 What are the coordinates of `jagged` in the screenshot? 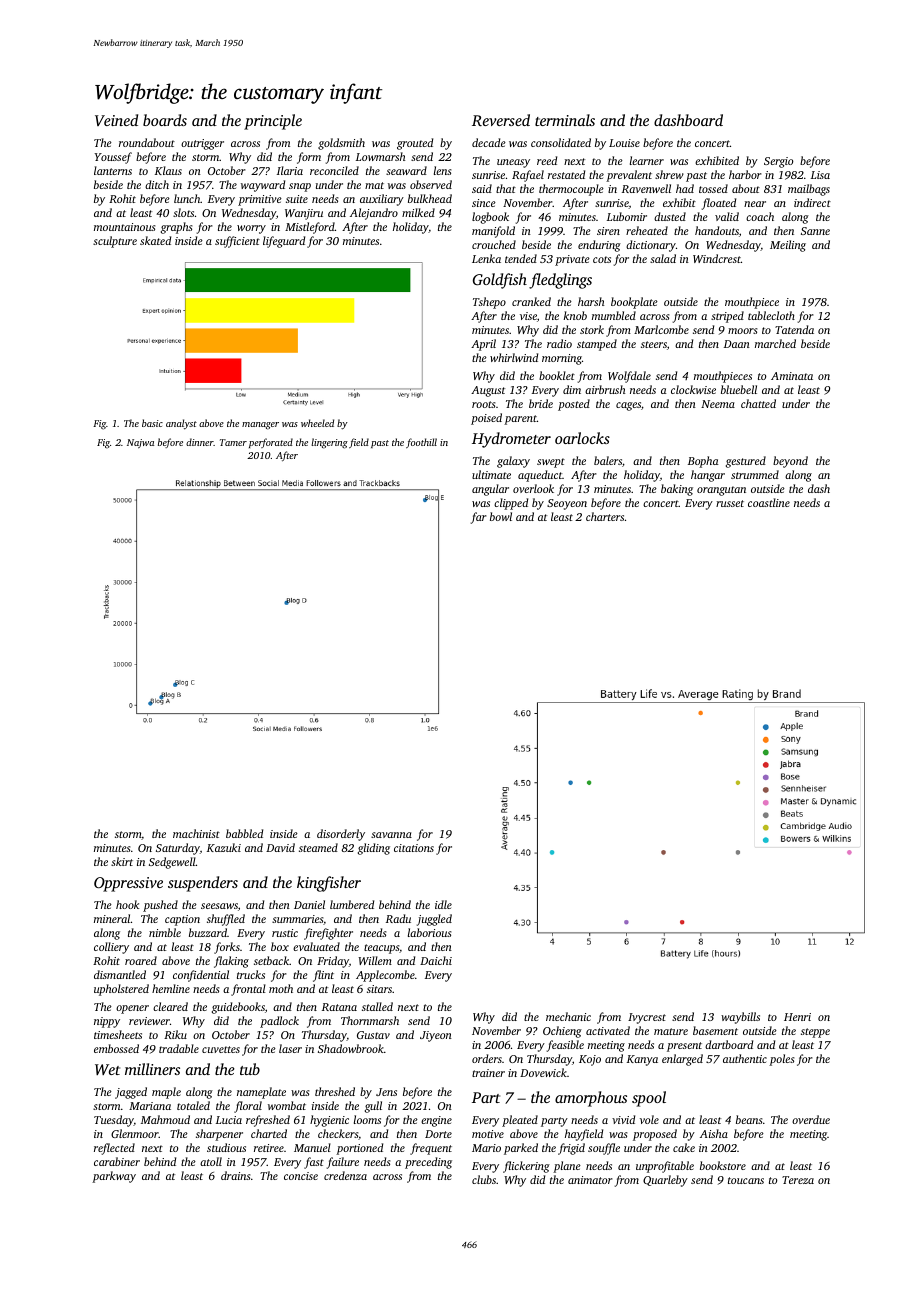 It's located at (131, 1093).
